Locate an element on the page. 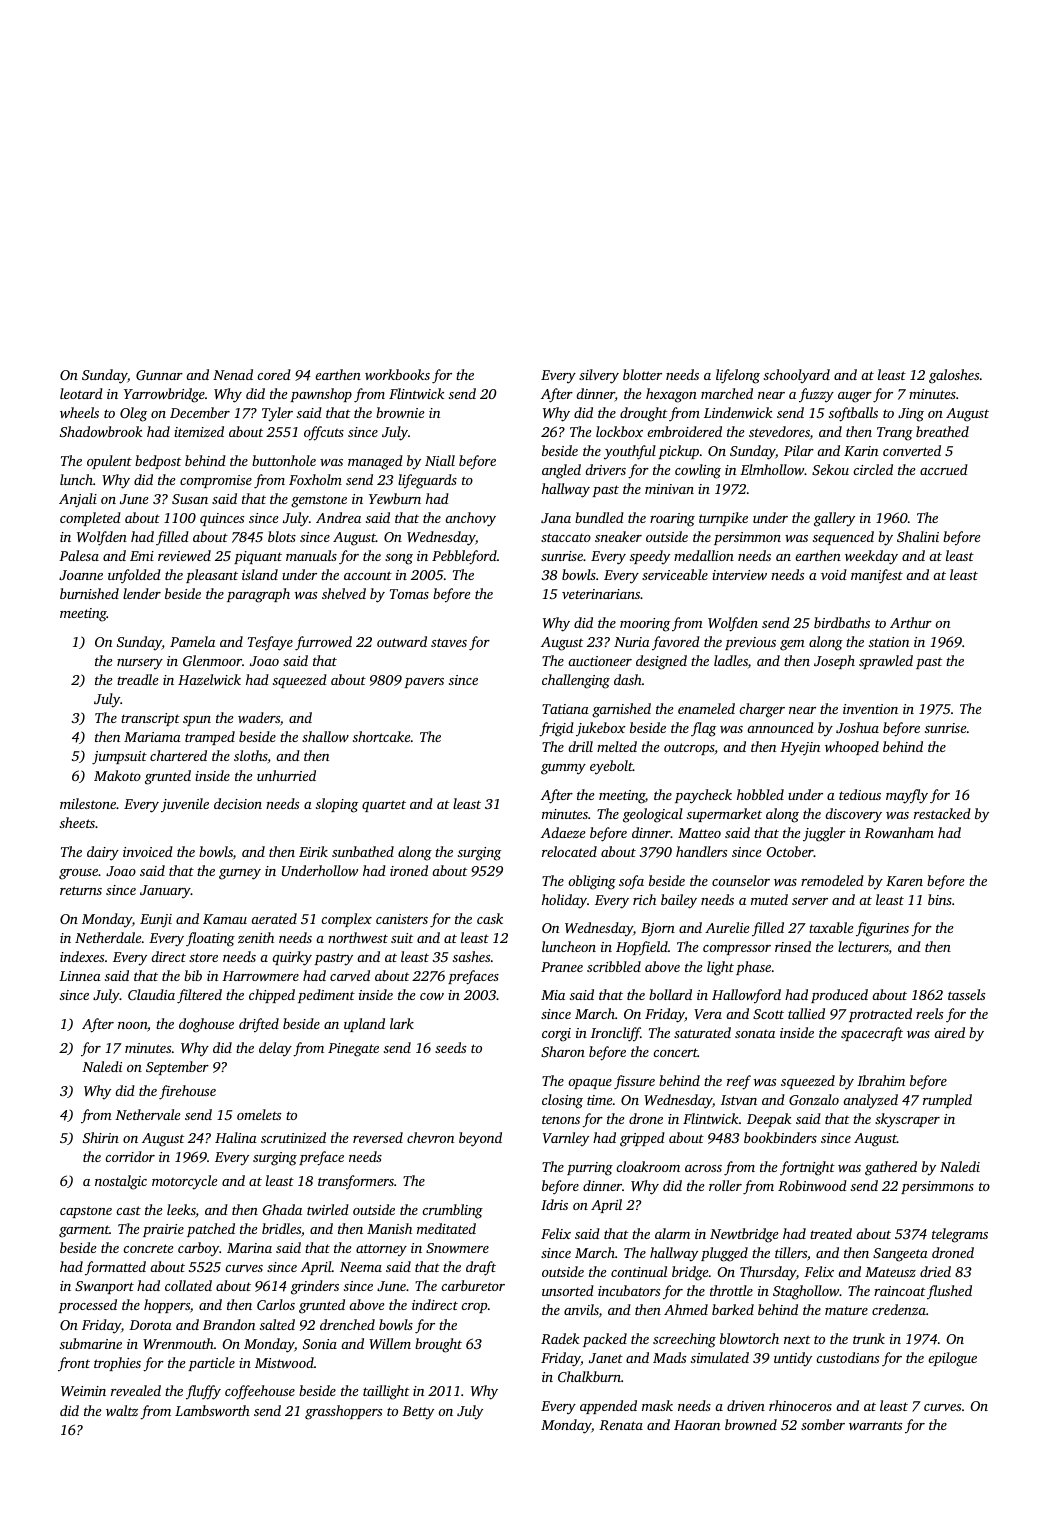 The image size is (1050, 1520). transcript is located at coordinates (150, 719).
